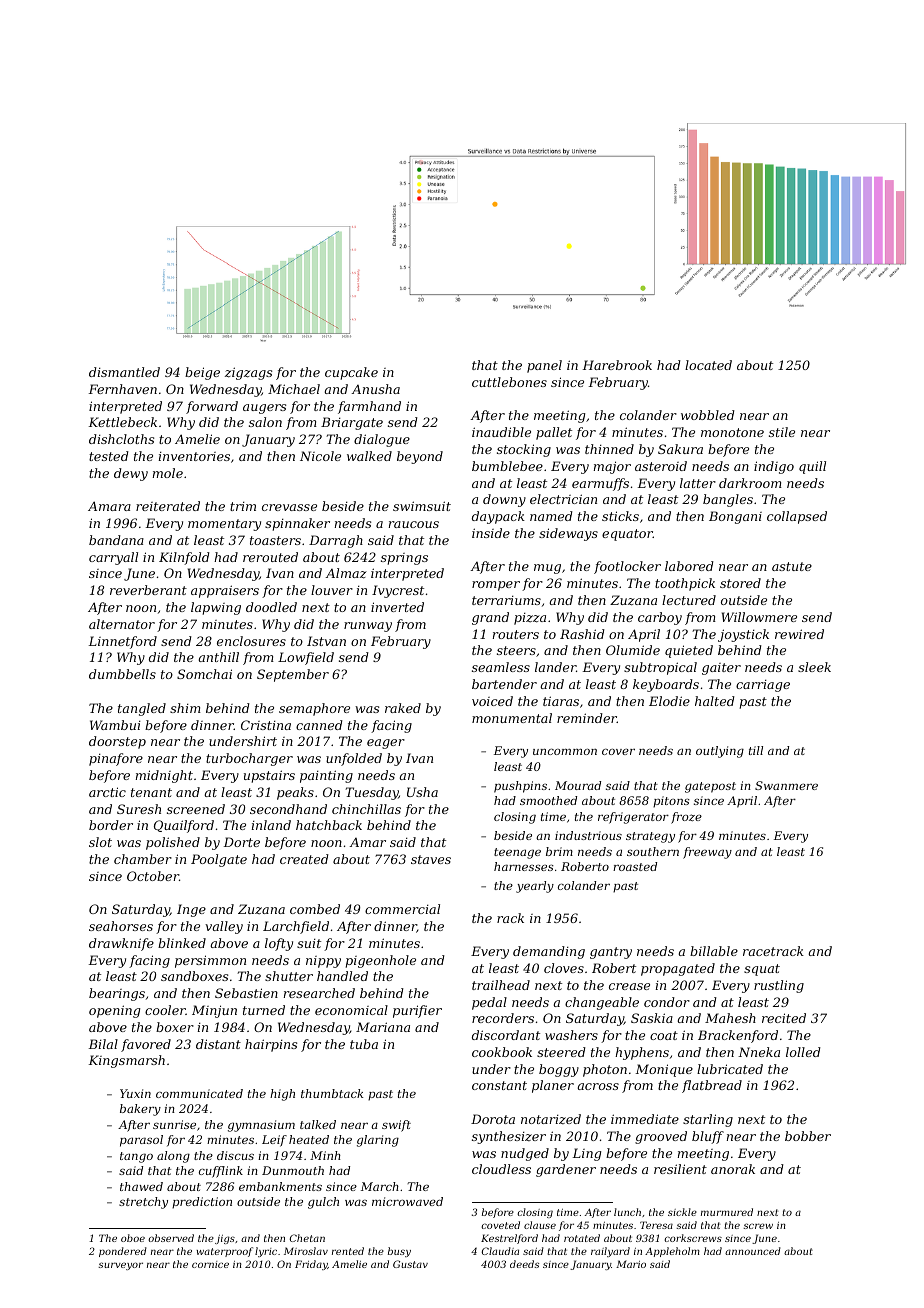  What do you see at coordinates (351, 373) in the screenshot?
I see `cupcake` at bounding box center [351, 373].
